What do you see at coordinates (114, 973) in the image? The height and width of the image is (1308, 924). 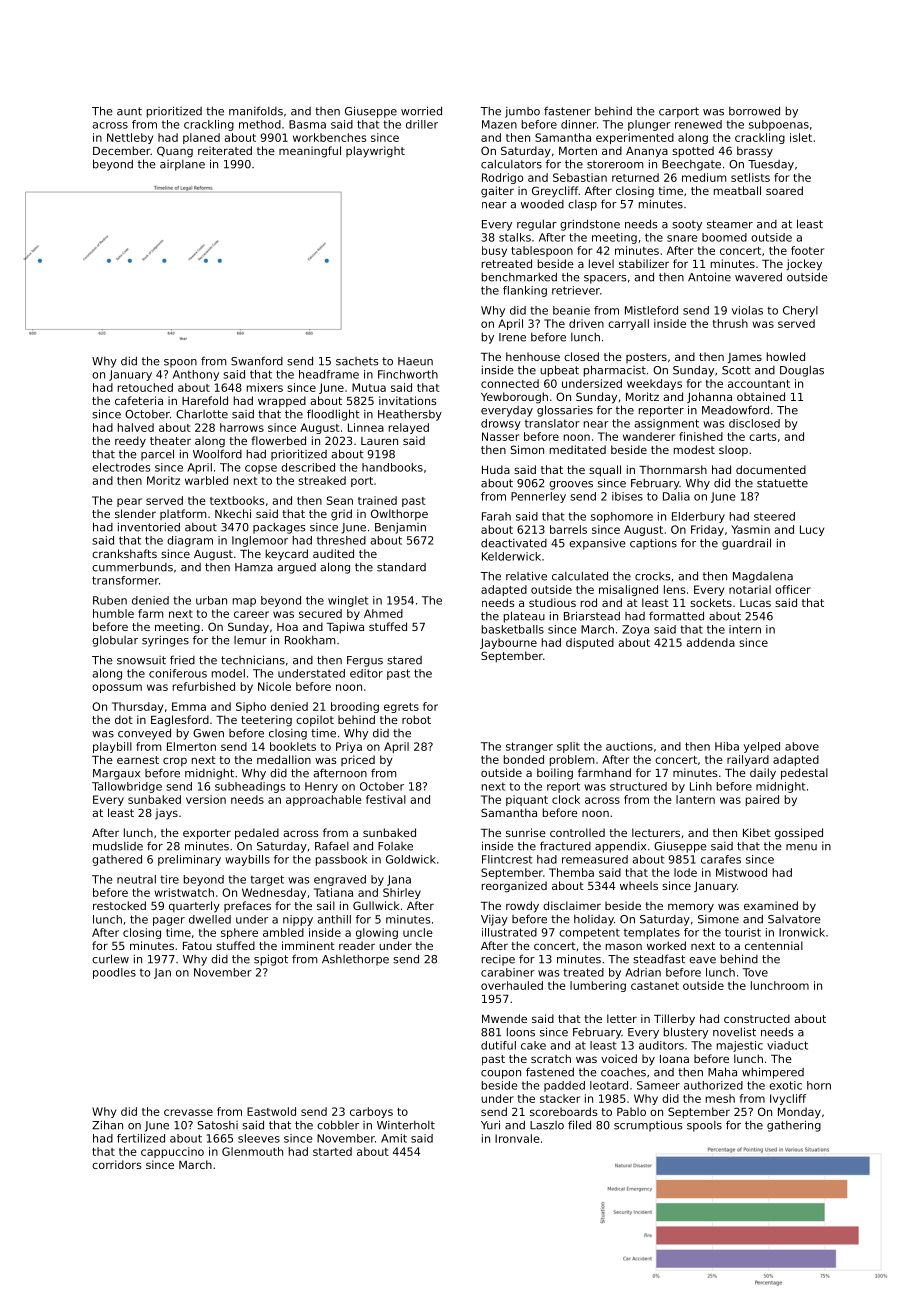 I see `poodles` at bounding box center [114, 973].
